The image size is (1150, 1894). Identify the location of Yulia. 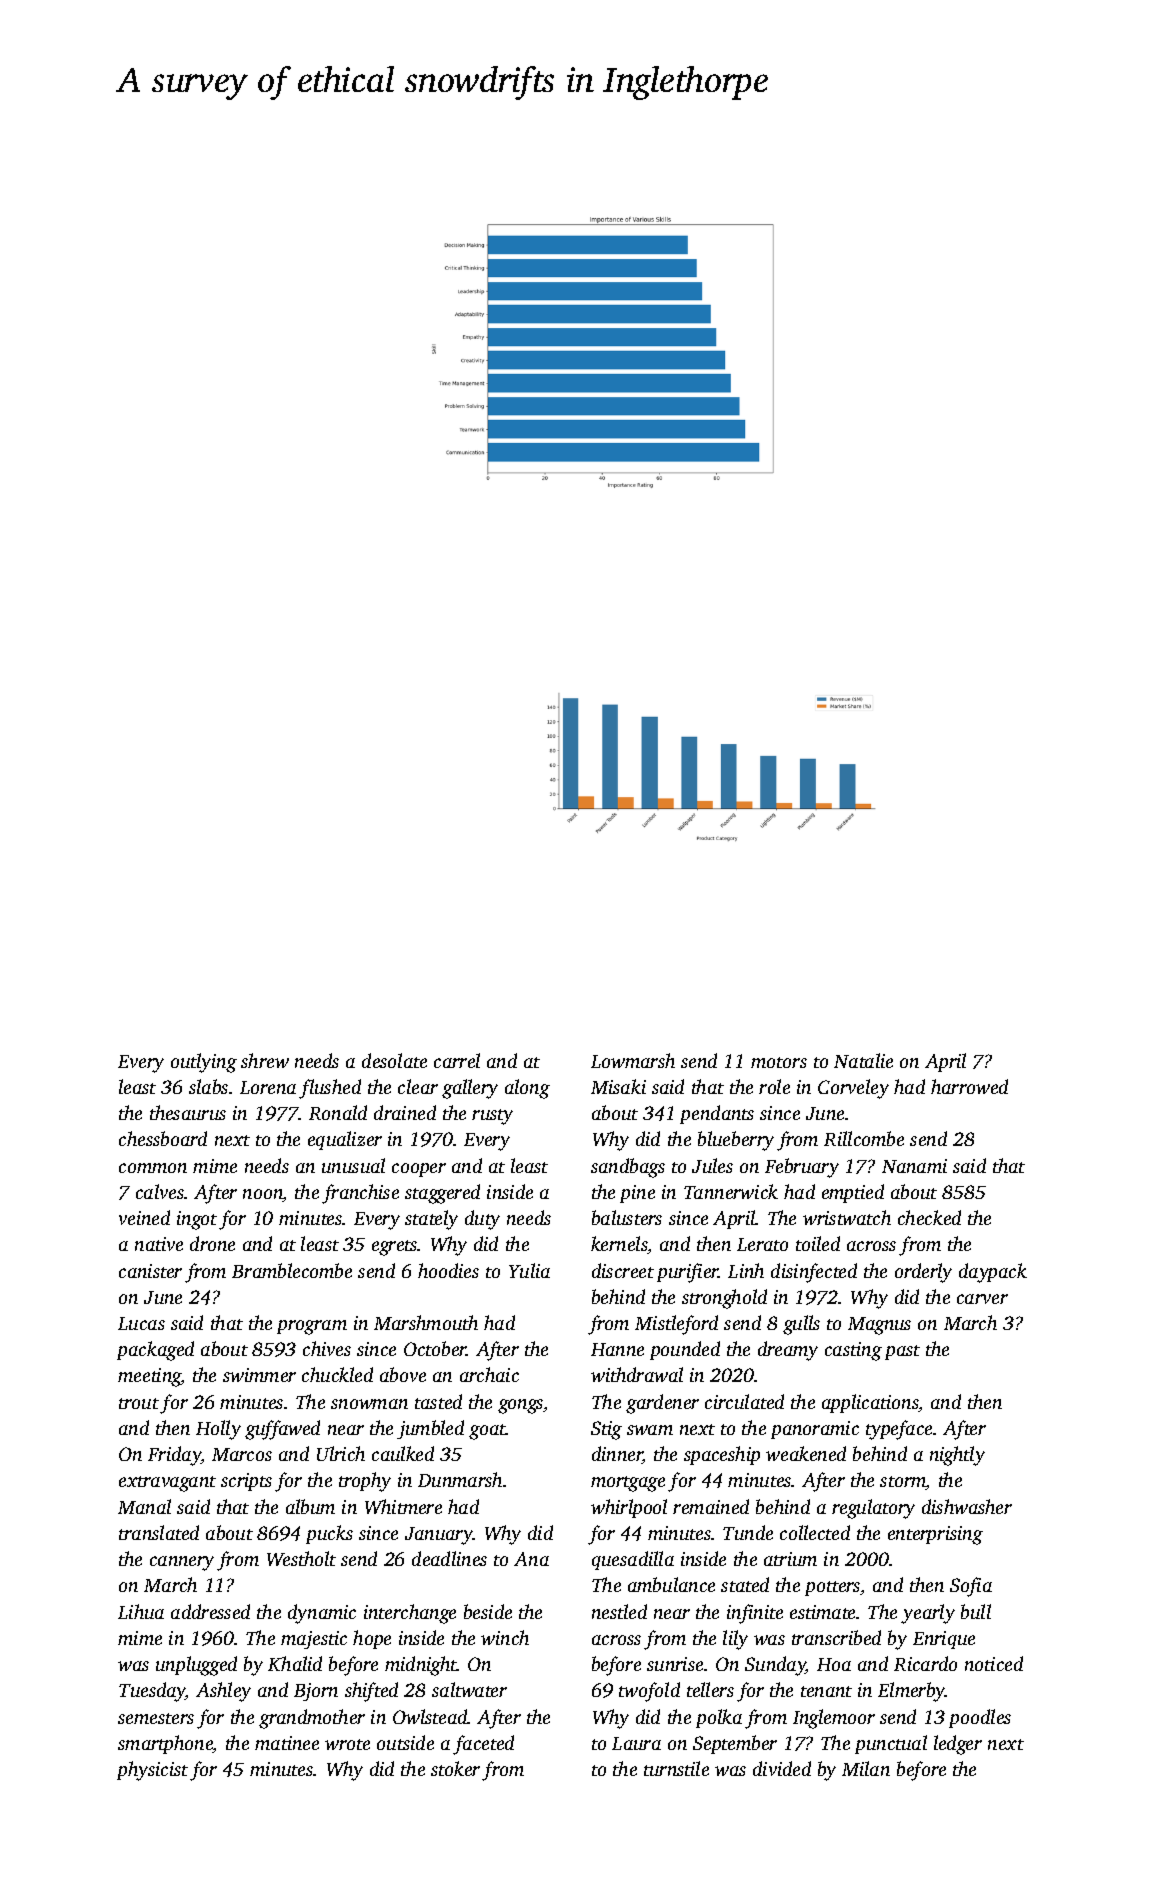
(529, 1270).
